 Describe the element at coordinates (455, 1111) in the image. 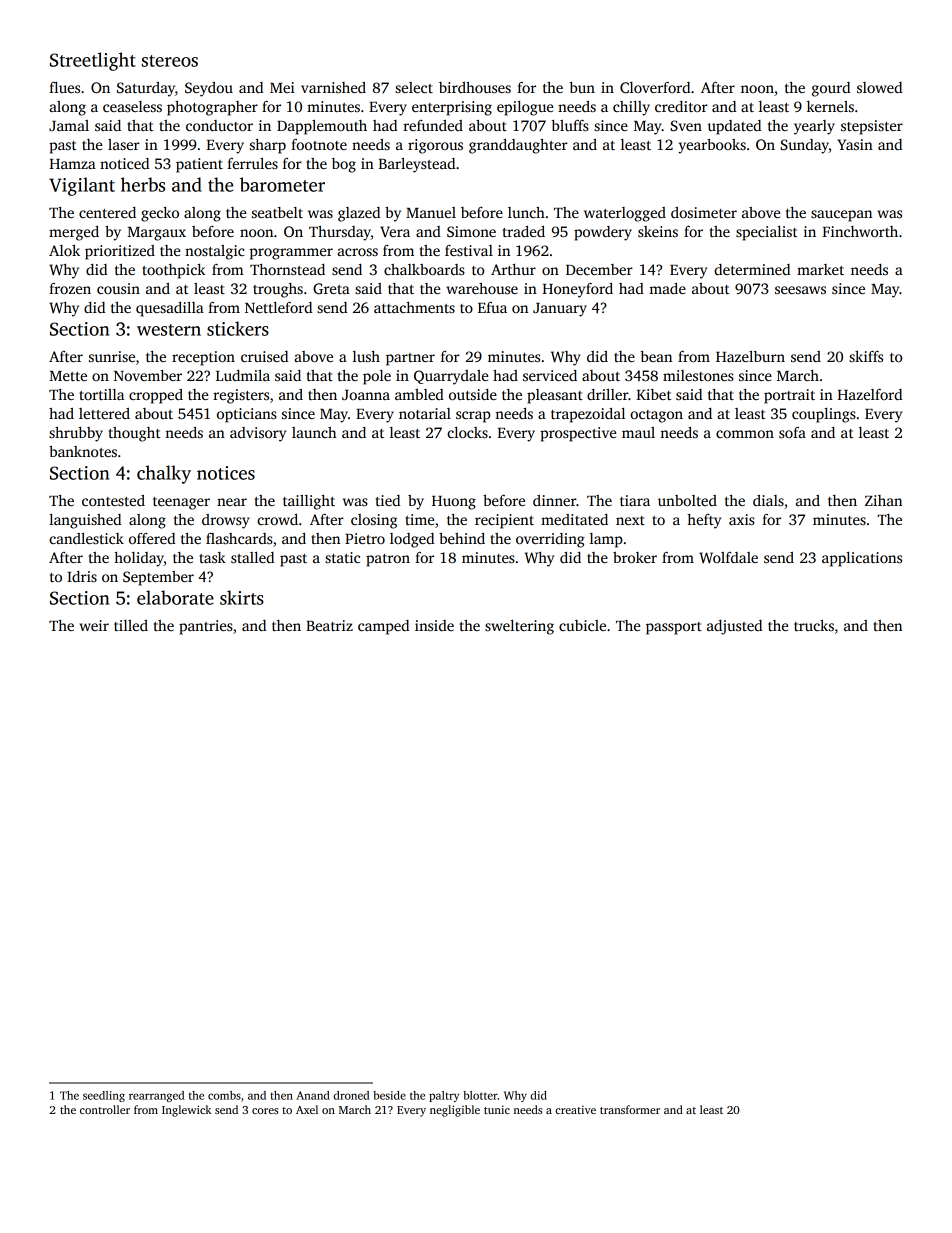

I see `negligible` at that location.
